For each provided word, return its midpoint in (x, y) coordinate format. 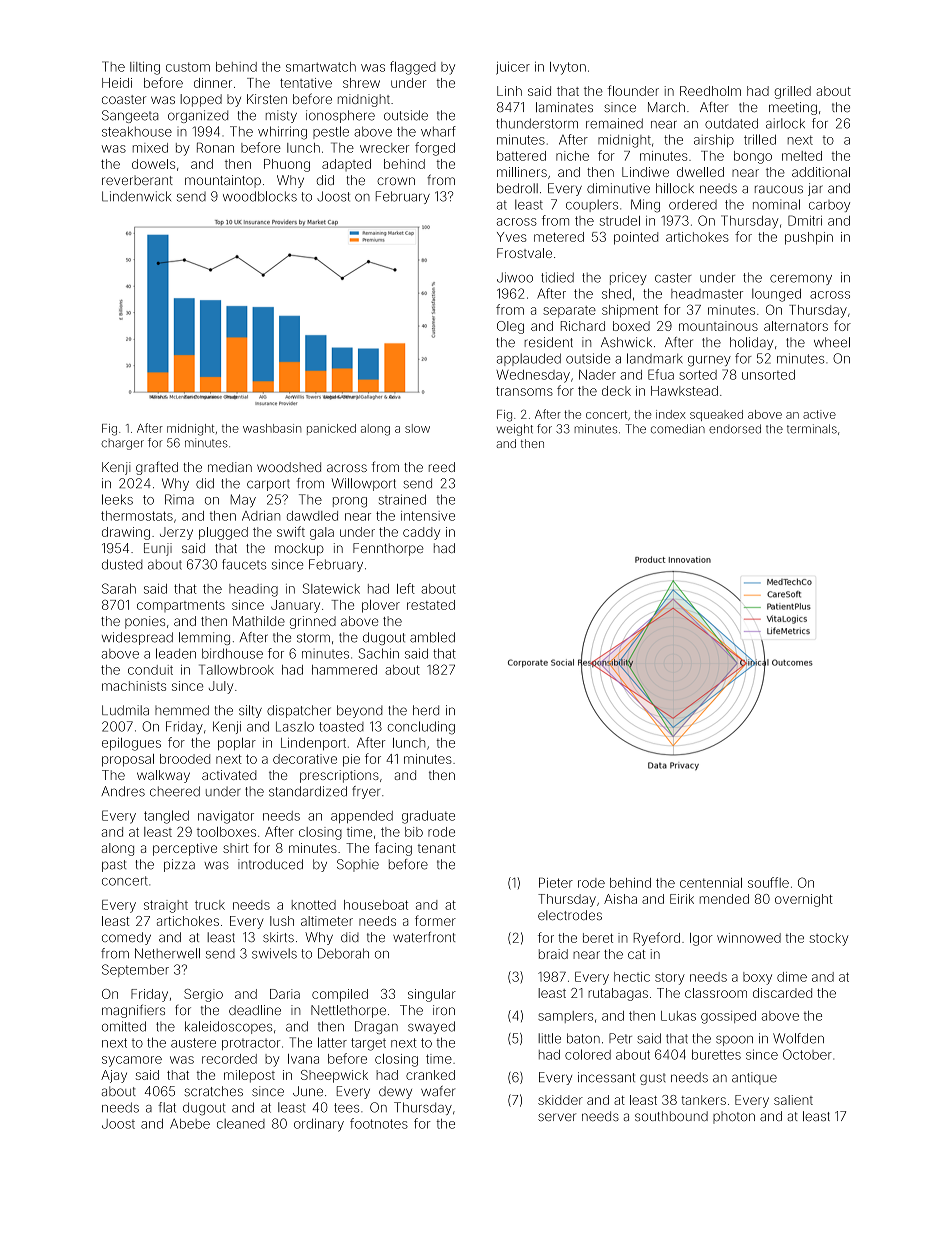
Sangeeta (130, 116)
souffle (768, 882)
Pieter (556, 883)
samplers (565, 1017)
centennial (711, 883)
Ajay (114, 1076)
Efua (661, 374)
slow (417, 428)
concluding (421, 728)
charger (122, 444)
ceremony (801, 280)
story (670, 979)
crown (396, 181)
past (114, 866)
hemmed (182, 710)
